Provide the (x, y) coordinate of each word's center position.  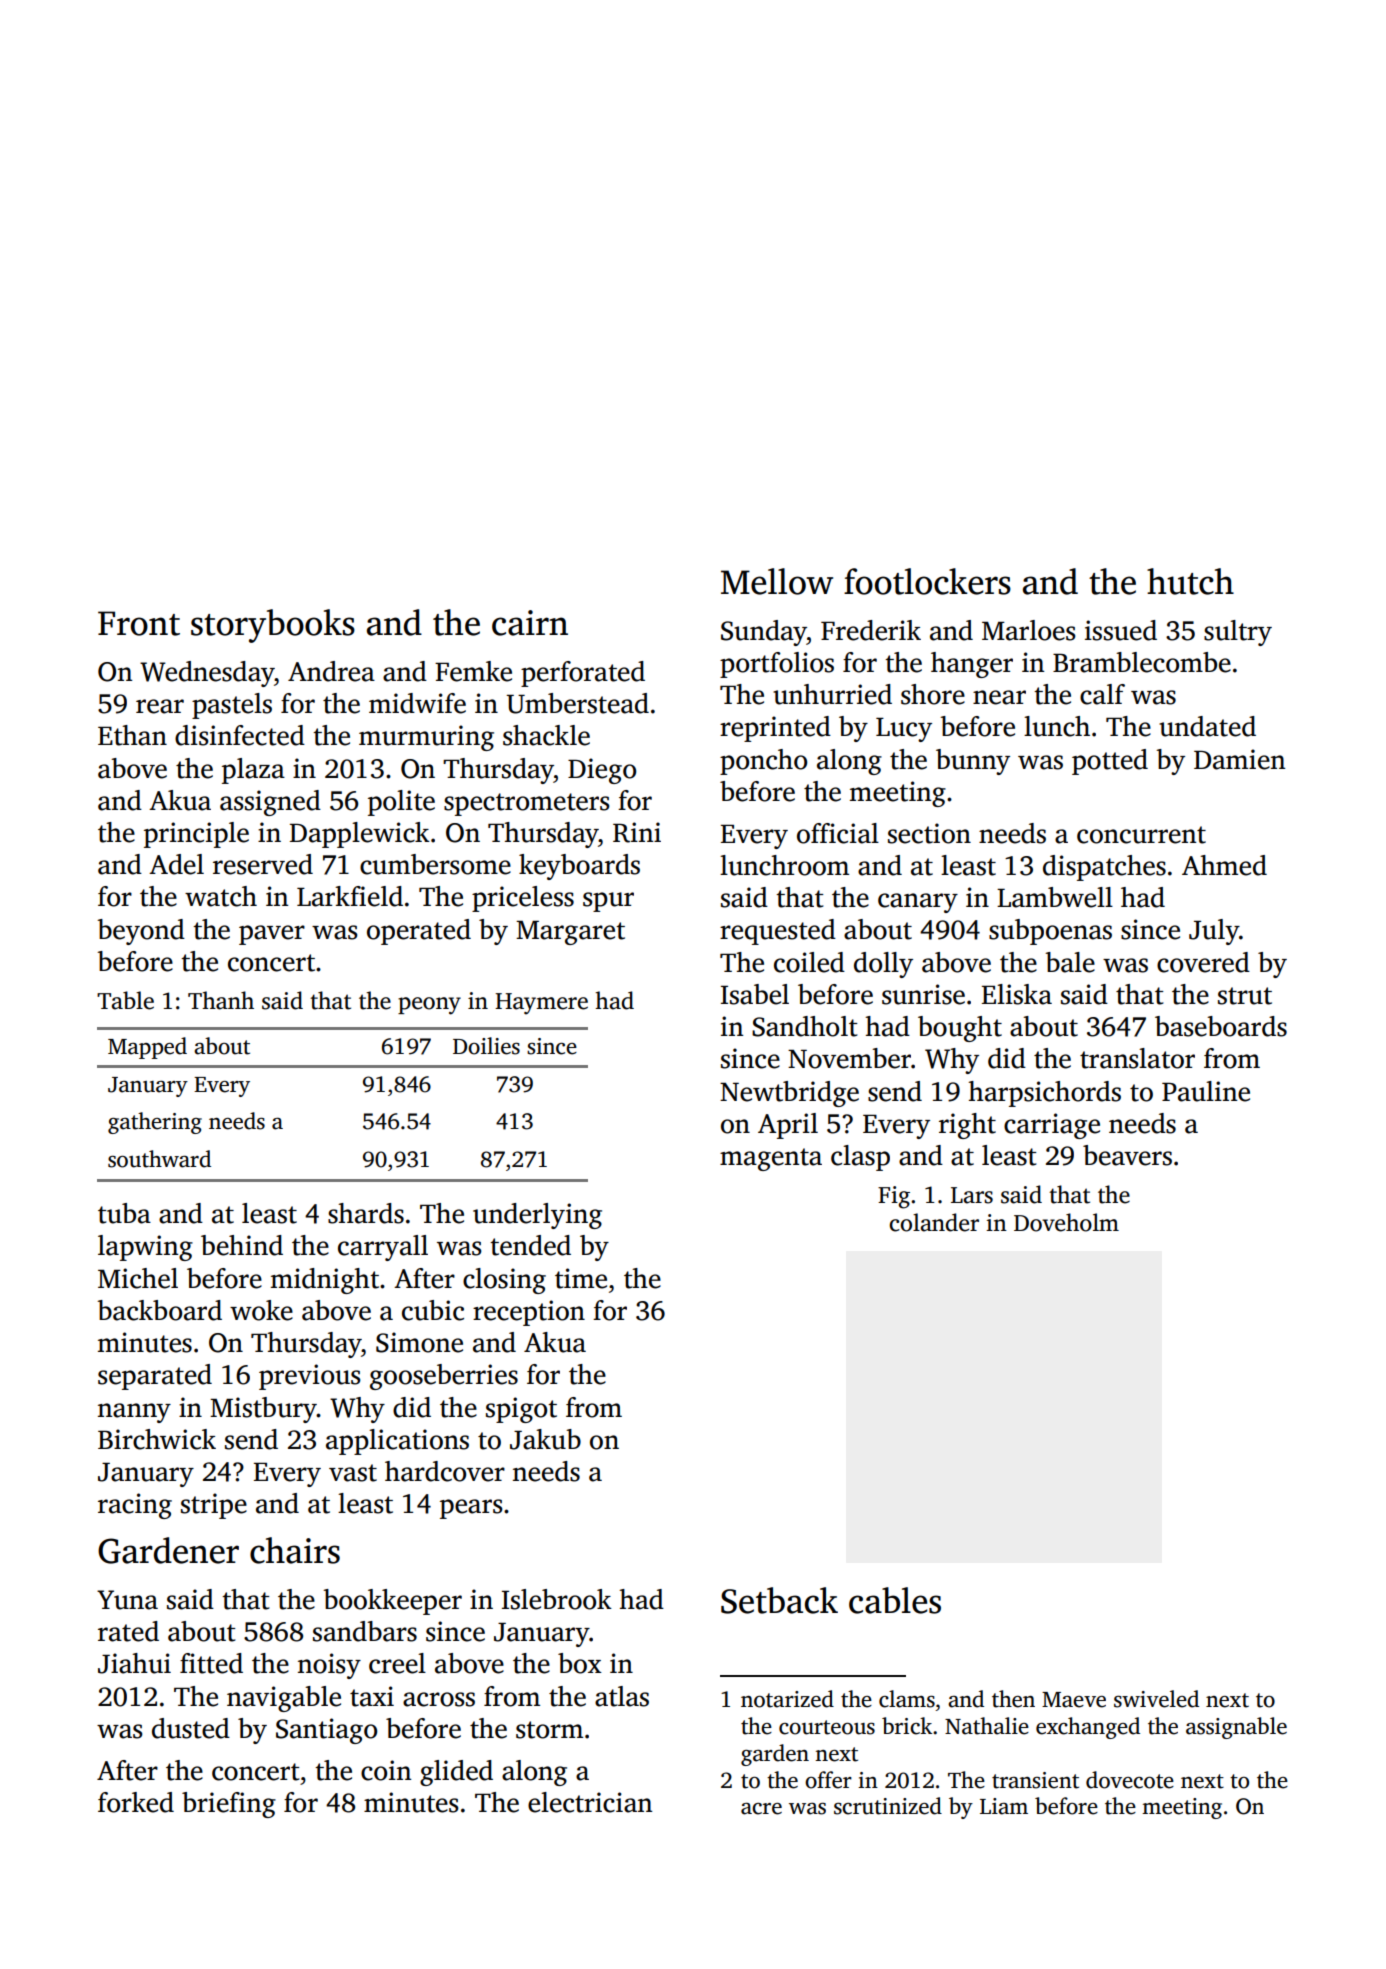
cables (895, 1600)
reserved (263, 864)
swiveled (1156, 1699)
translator (1137, 1058)
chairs (295, 1550)
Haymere (541, 1004)
